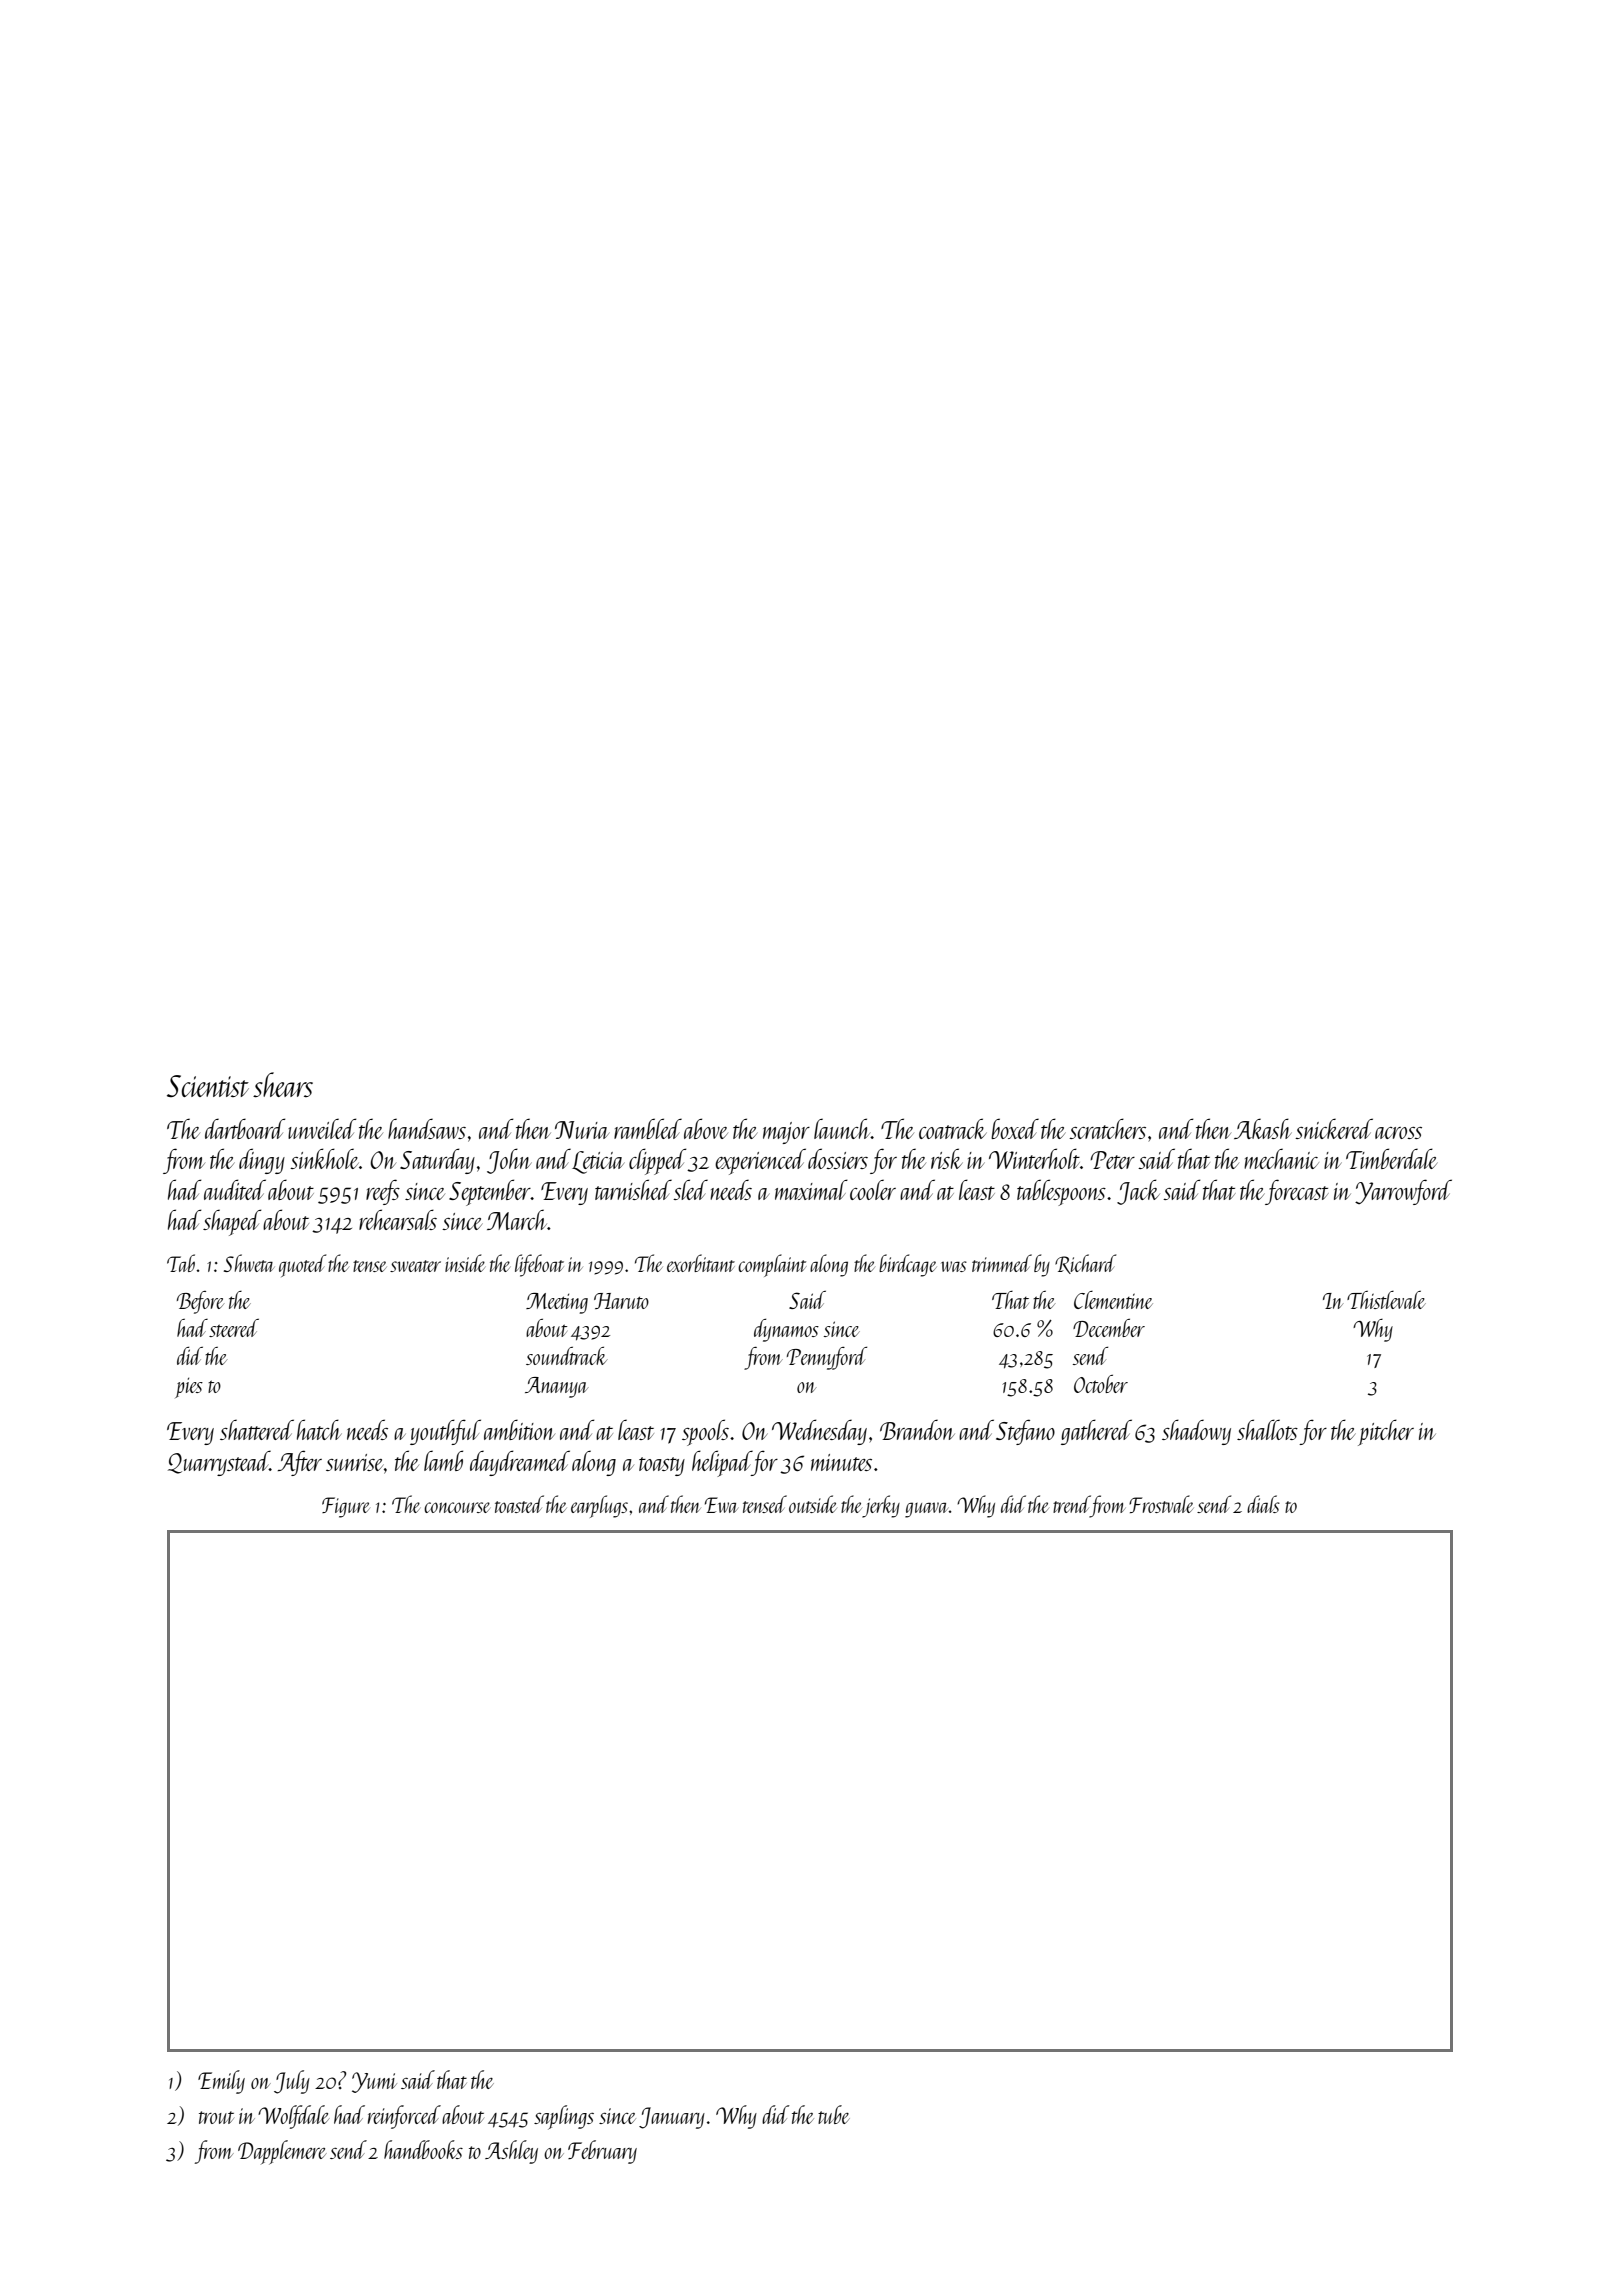 The width and height of the screenshot is (1620, 2292). Describe the element at coordinates (1334, 1128) in the screenshot. I see `snickered` at that location.
